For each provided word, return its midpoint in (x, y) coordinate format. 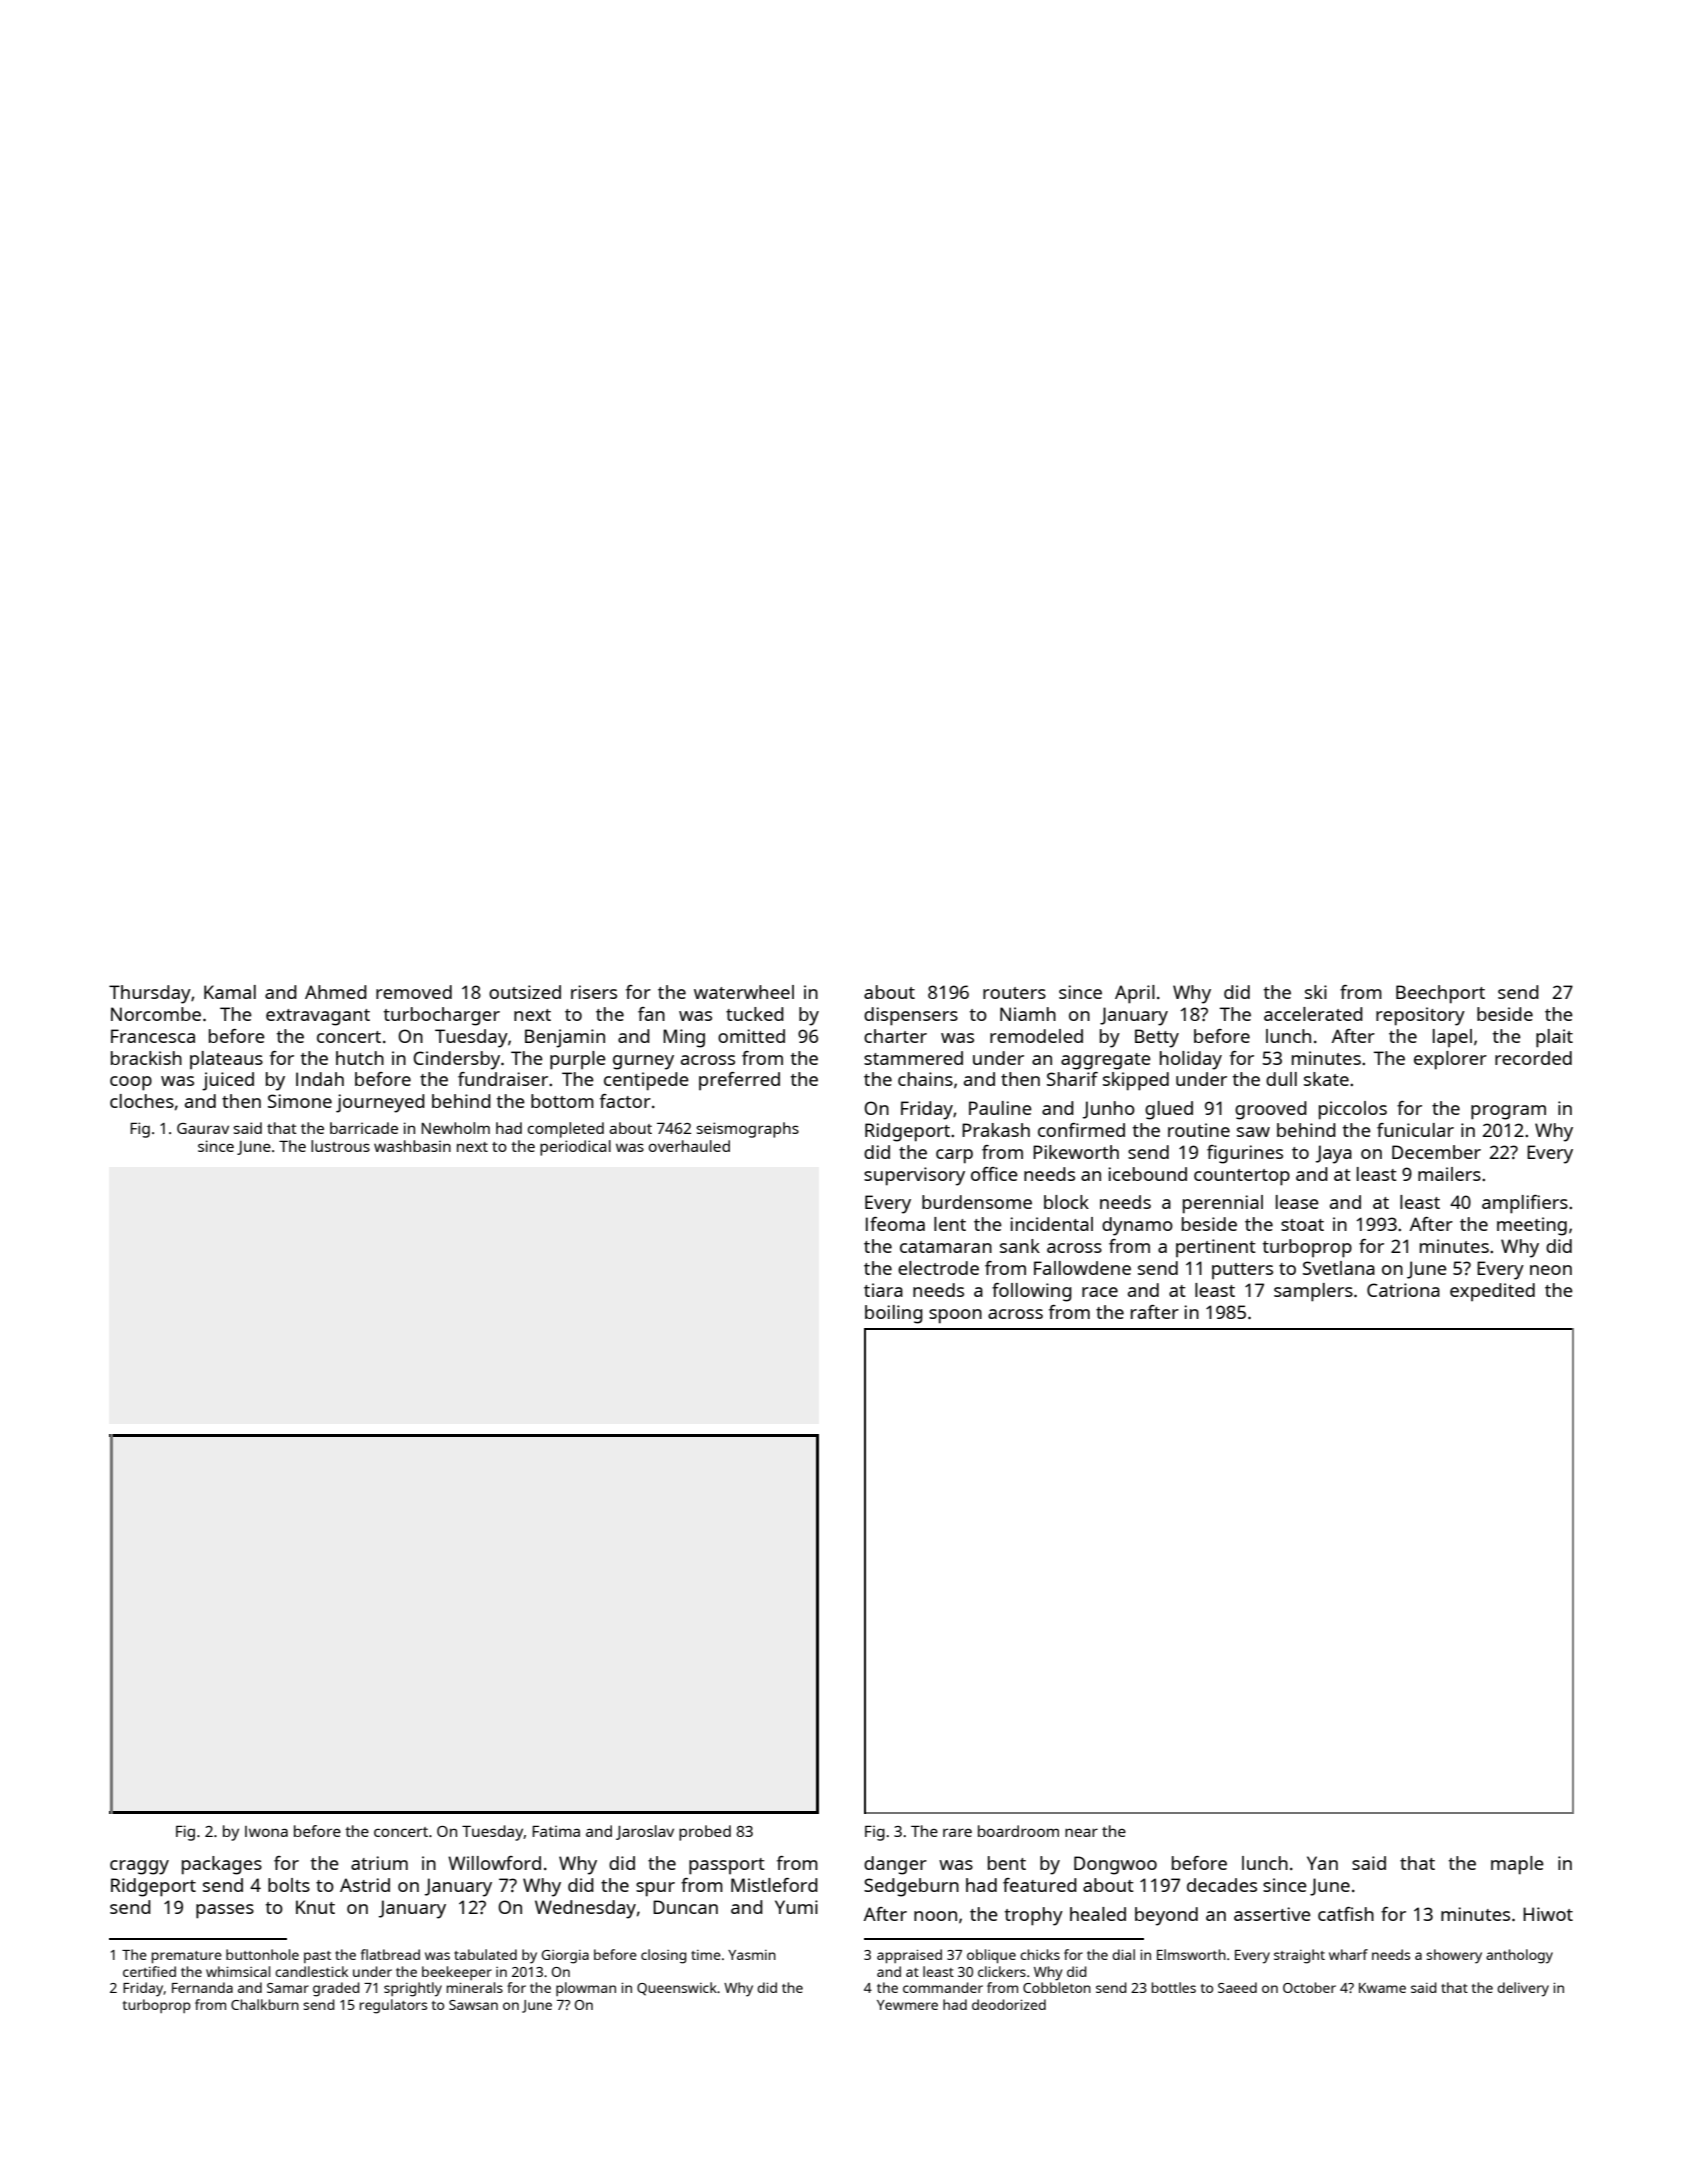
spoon (955, 1316)
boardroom (1018, 1831)
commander (943, 1987)
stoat (1302, 1225)
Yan (1322, 1863)
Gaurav (203, 1128)
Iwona (266, 1831)
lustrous (340, 1146)
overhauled (689, 1146)
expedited (1492, 1292)
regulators (393, 2006)
